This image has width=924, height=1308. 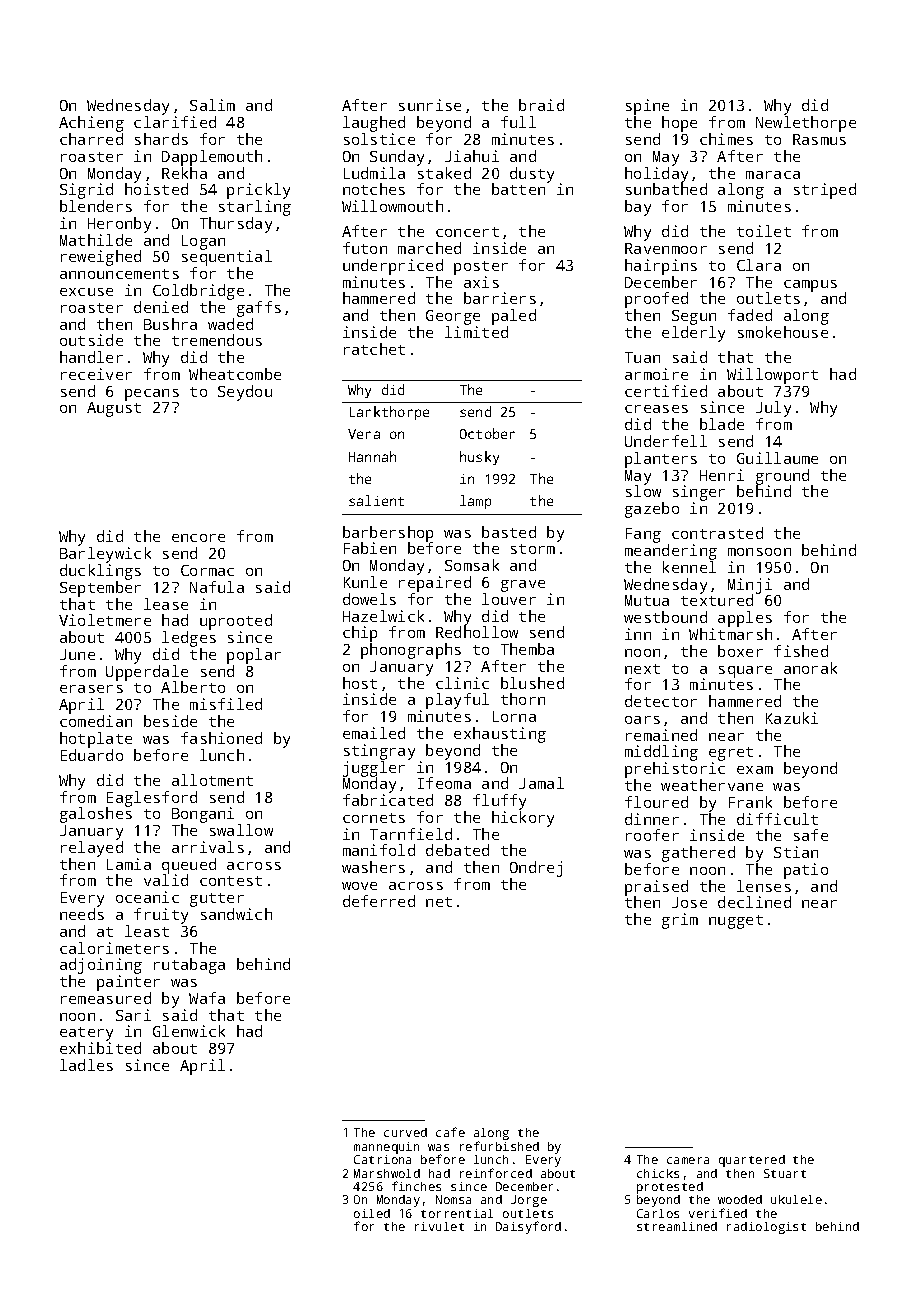 I want to click on Newlethorpe, so click(x=806, y=124).
